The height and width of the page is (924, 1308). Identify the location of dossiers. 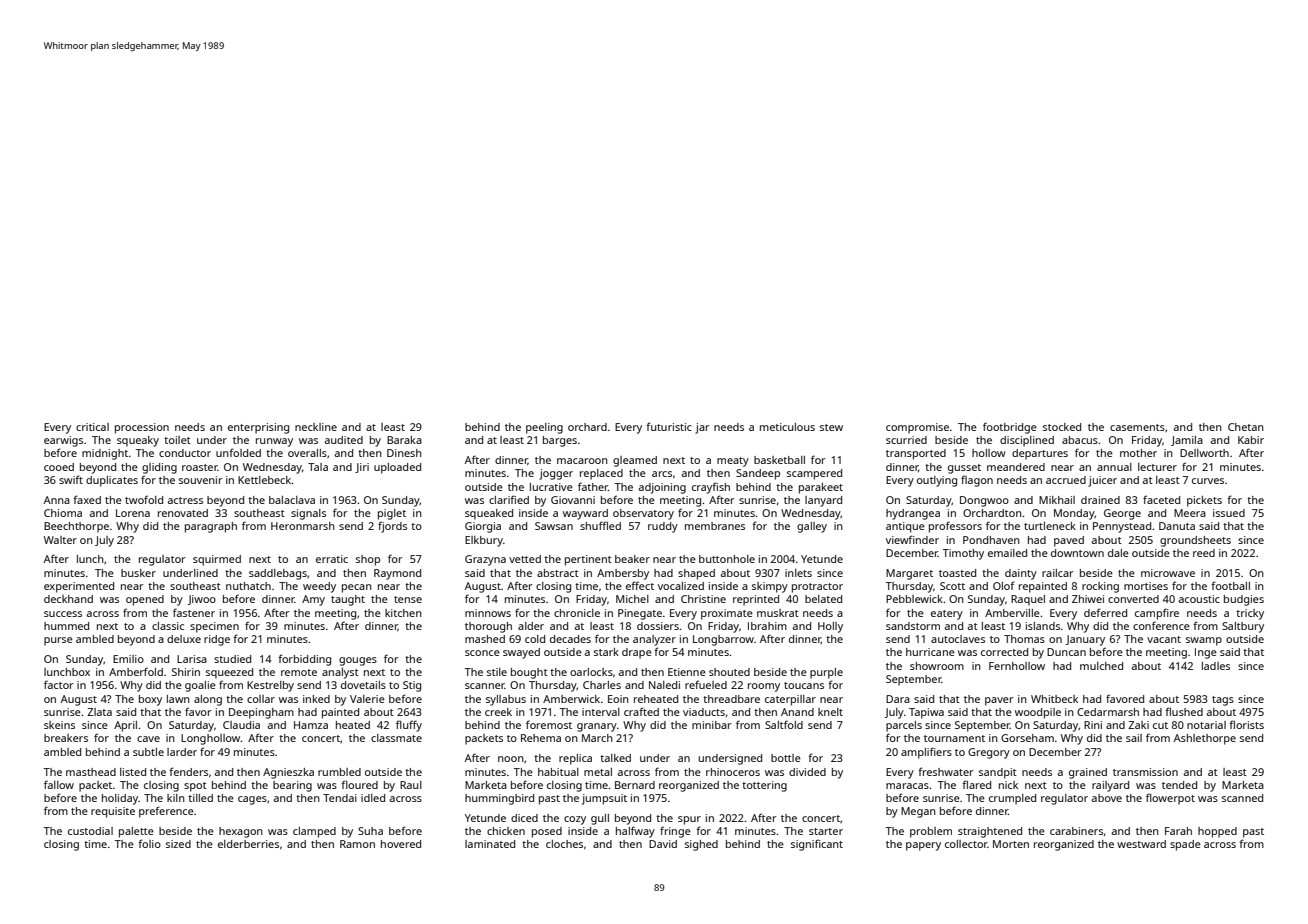
(658, 626).
